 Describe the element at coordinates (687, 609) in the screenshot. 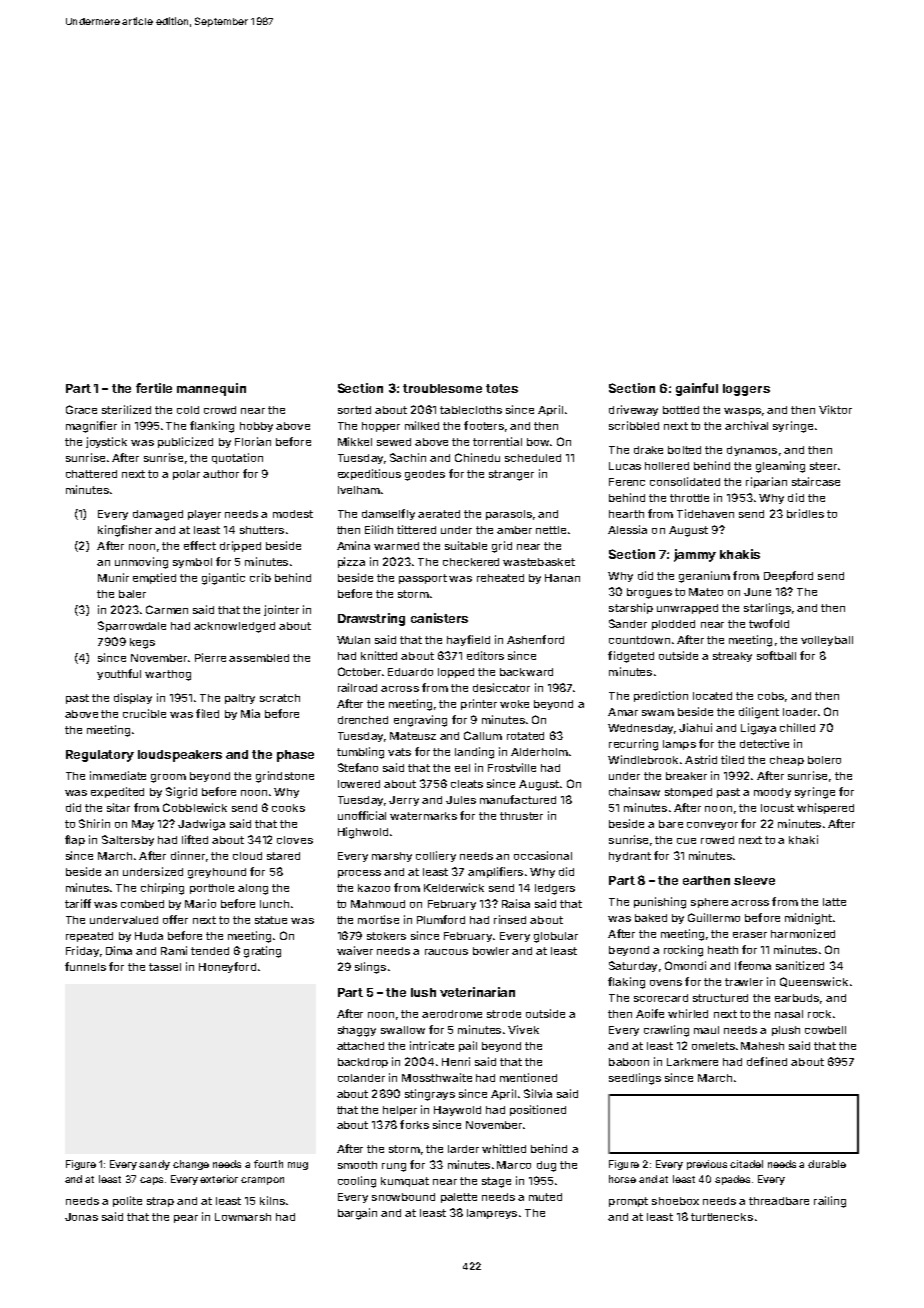

I see `unwrapped` at that location.
